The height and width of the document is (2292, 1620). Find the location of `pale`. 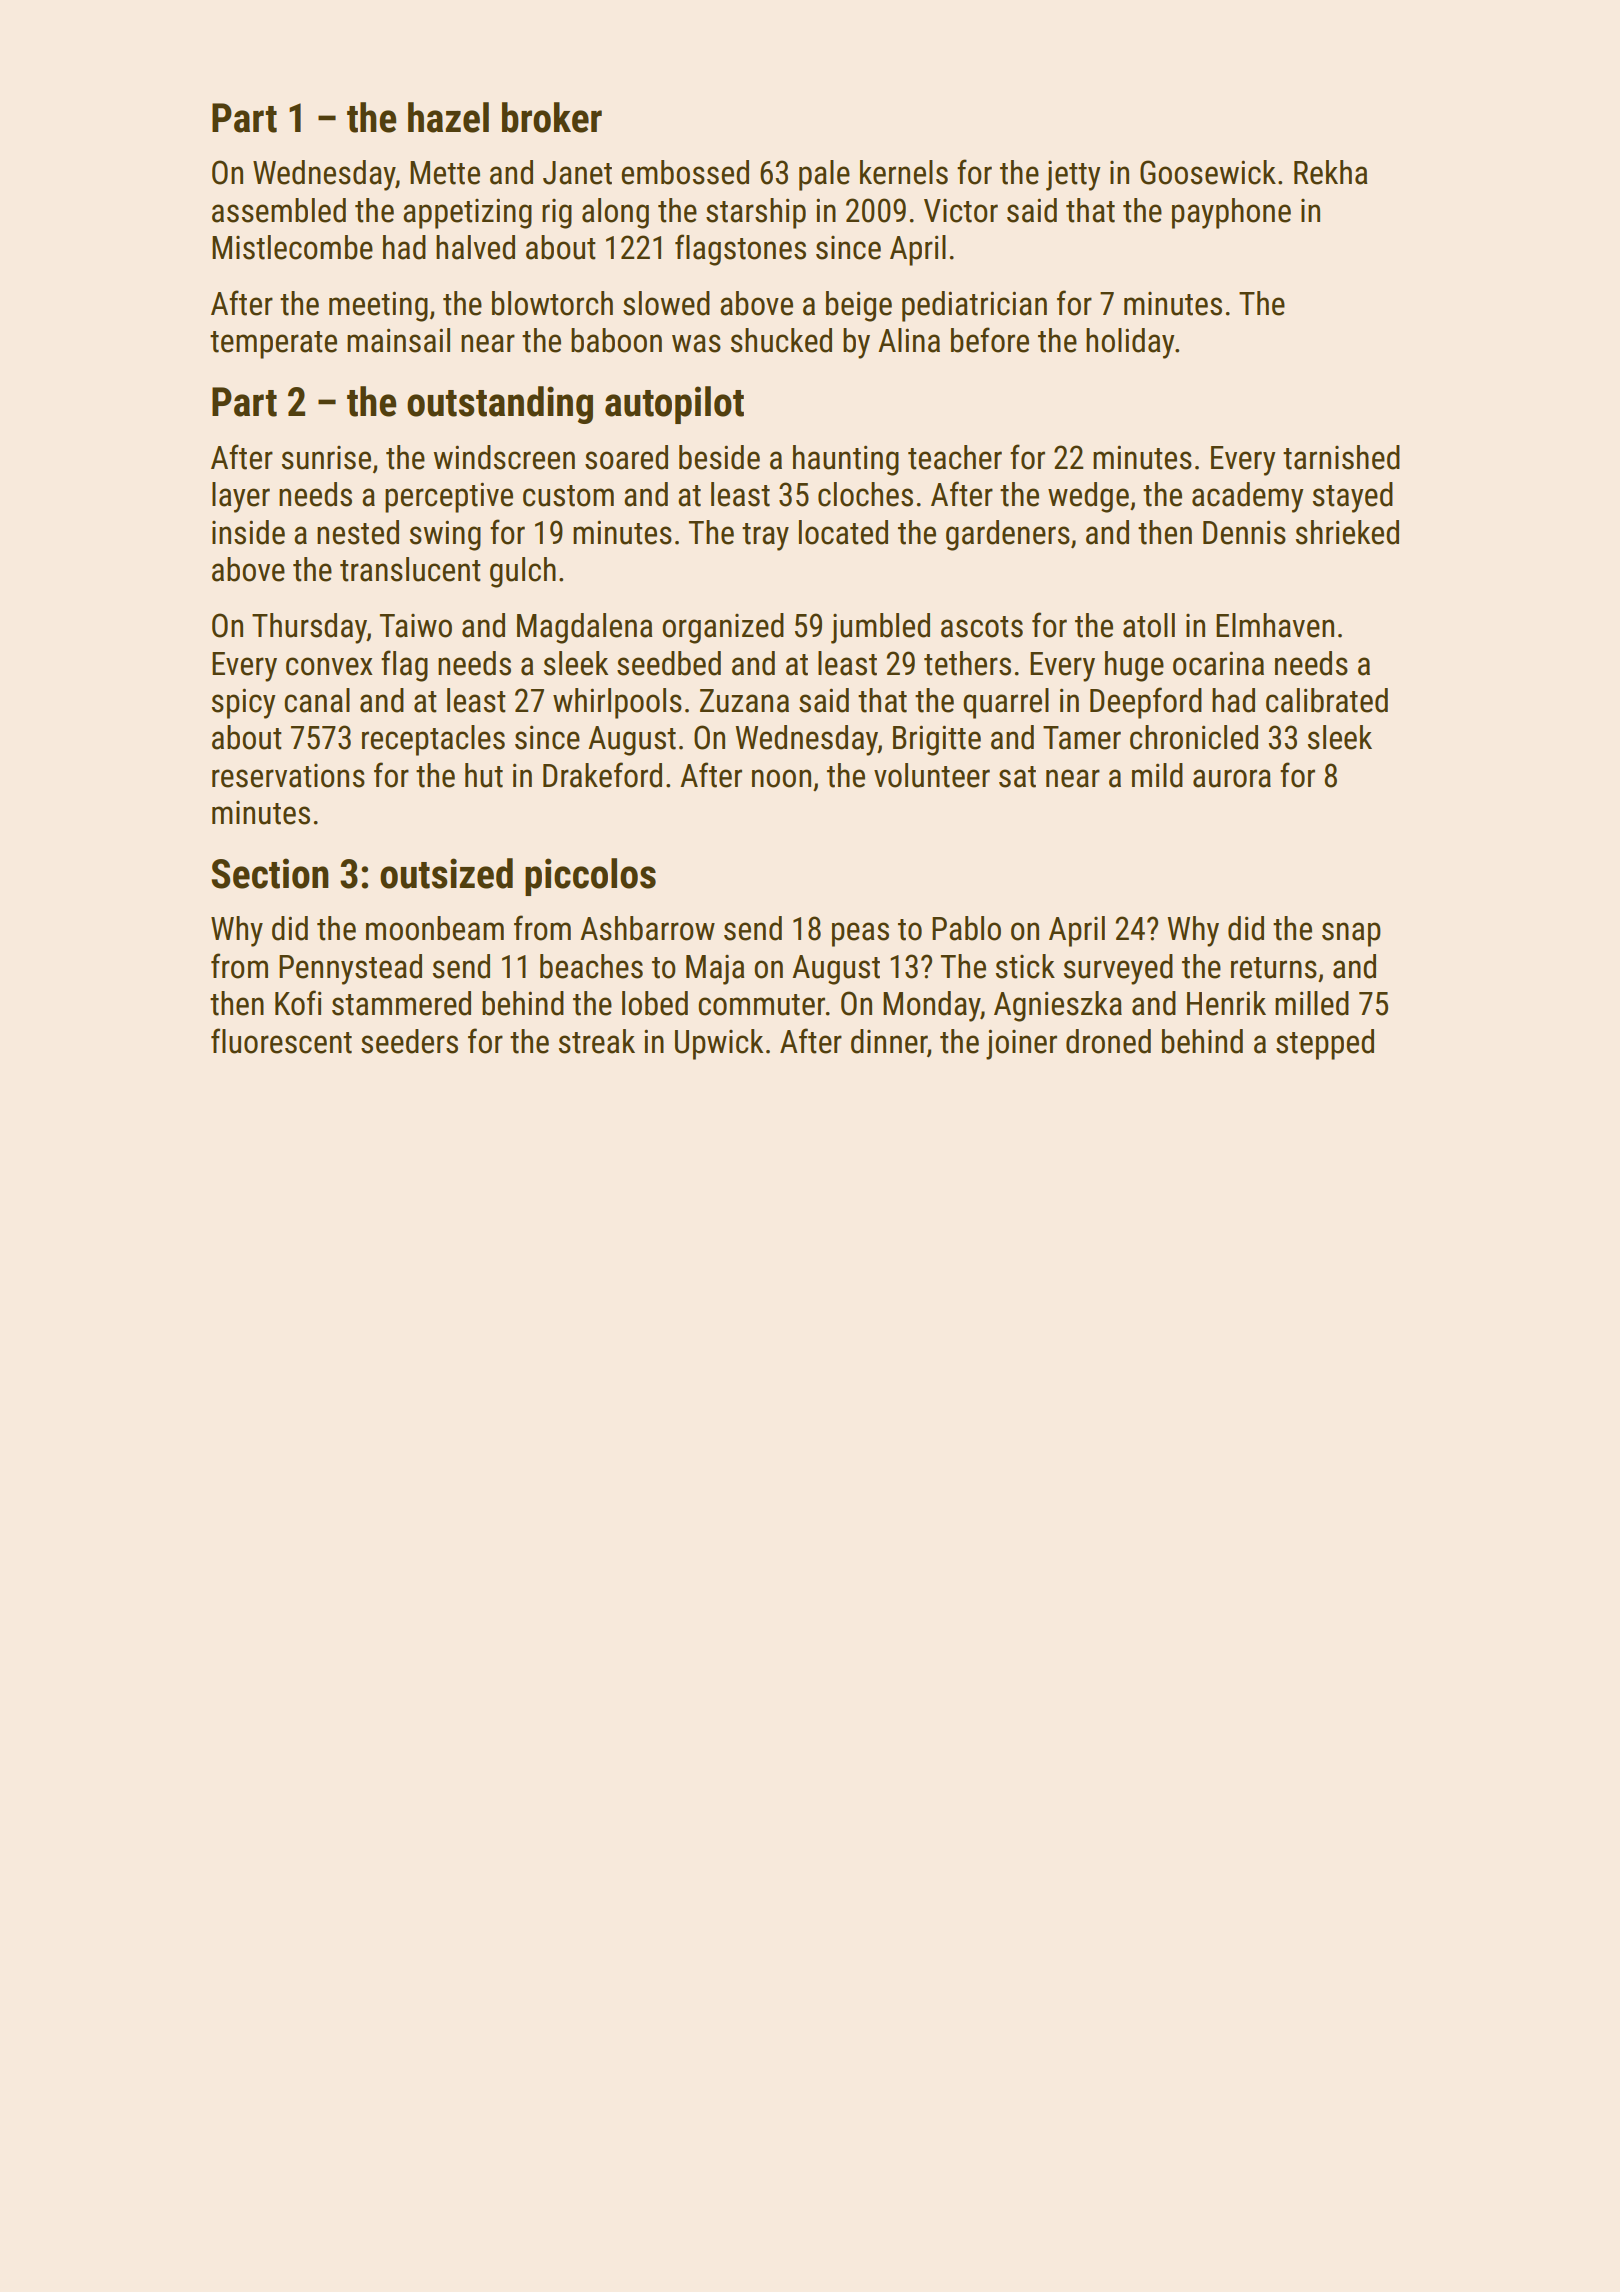

pale is located at coordinates (824, 175).
